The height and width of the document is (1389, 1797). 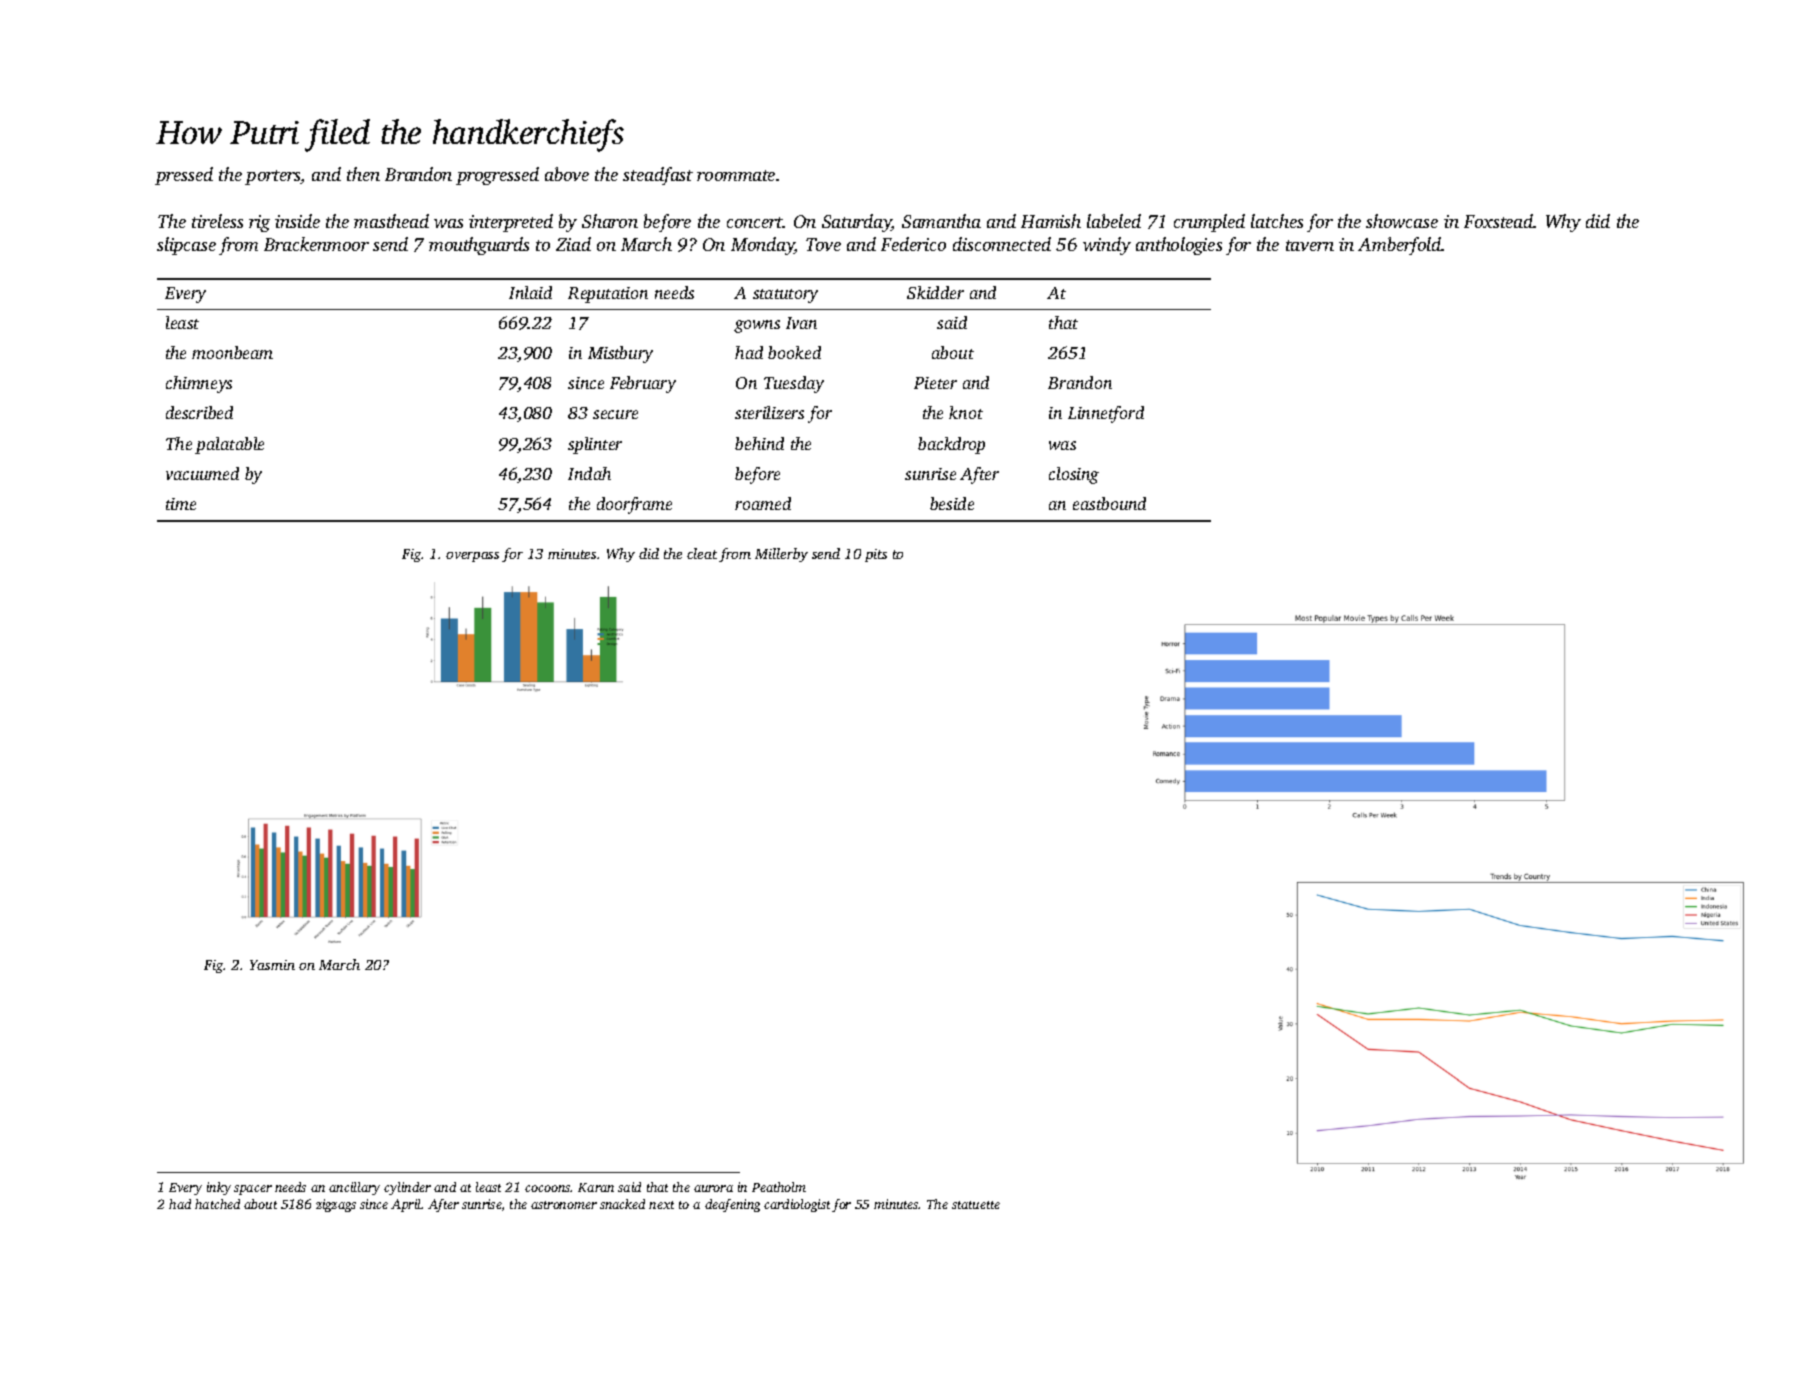 What do you see at coordinates (976, 1205) in the document?
I see `statuette` at bounding box center [976, 1205].
